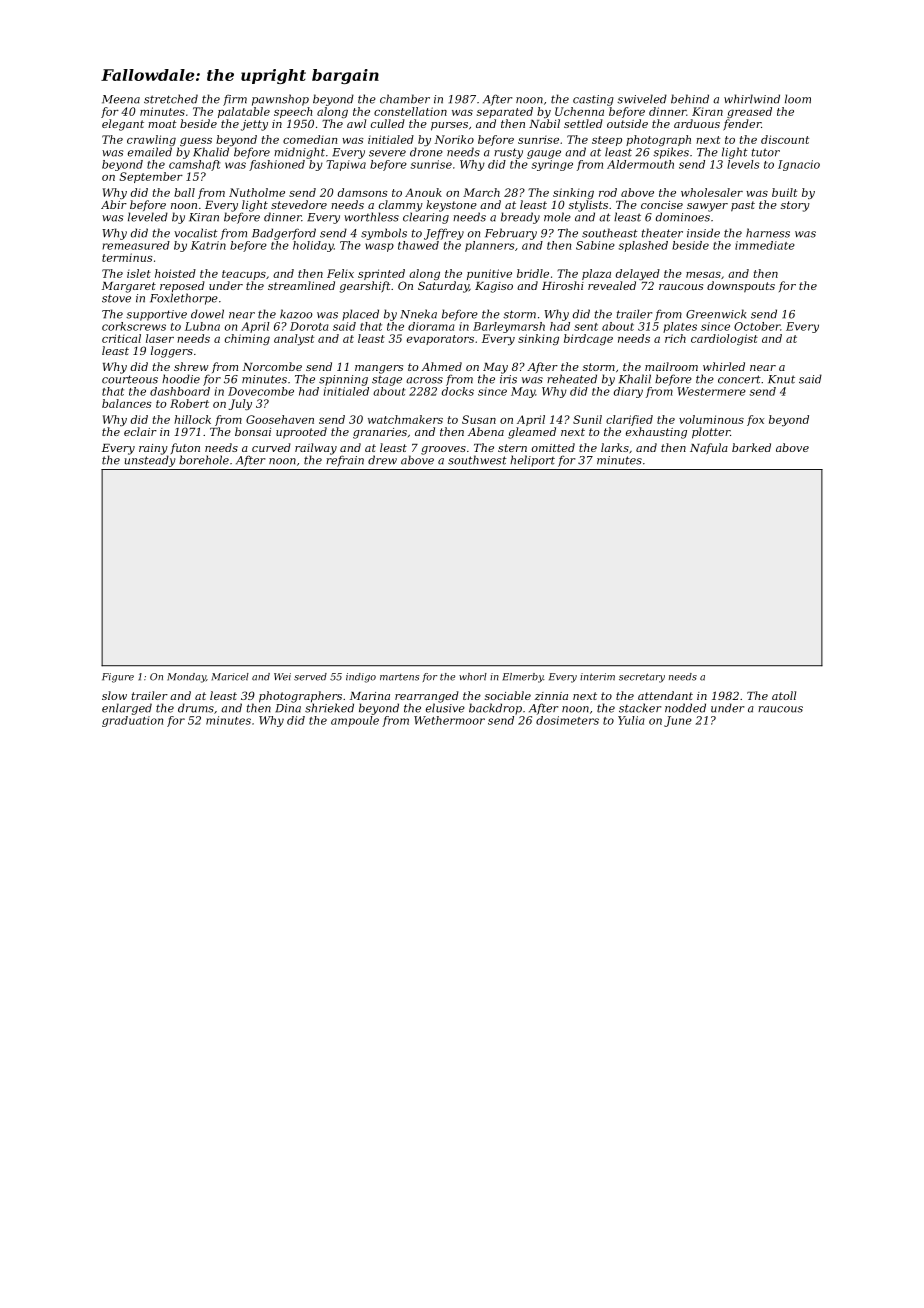 The height and width of the screenshot is (1308, 924). I want to click on dosimeters, so click(567, 720).
